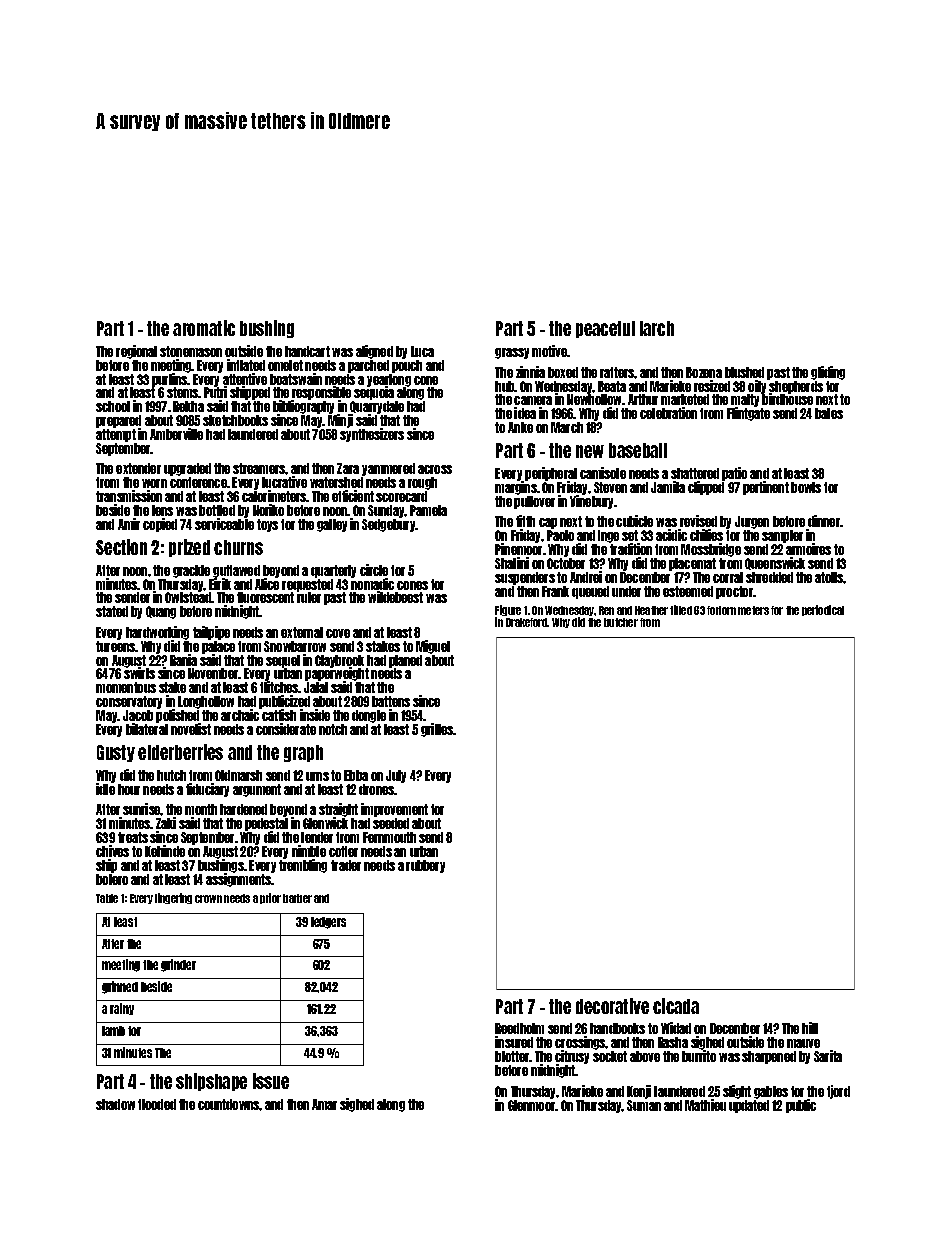 This document has height=1233, width=952. Describe the element at coordinates (621, 622) in the document. I see `butcher` at that location.
